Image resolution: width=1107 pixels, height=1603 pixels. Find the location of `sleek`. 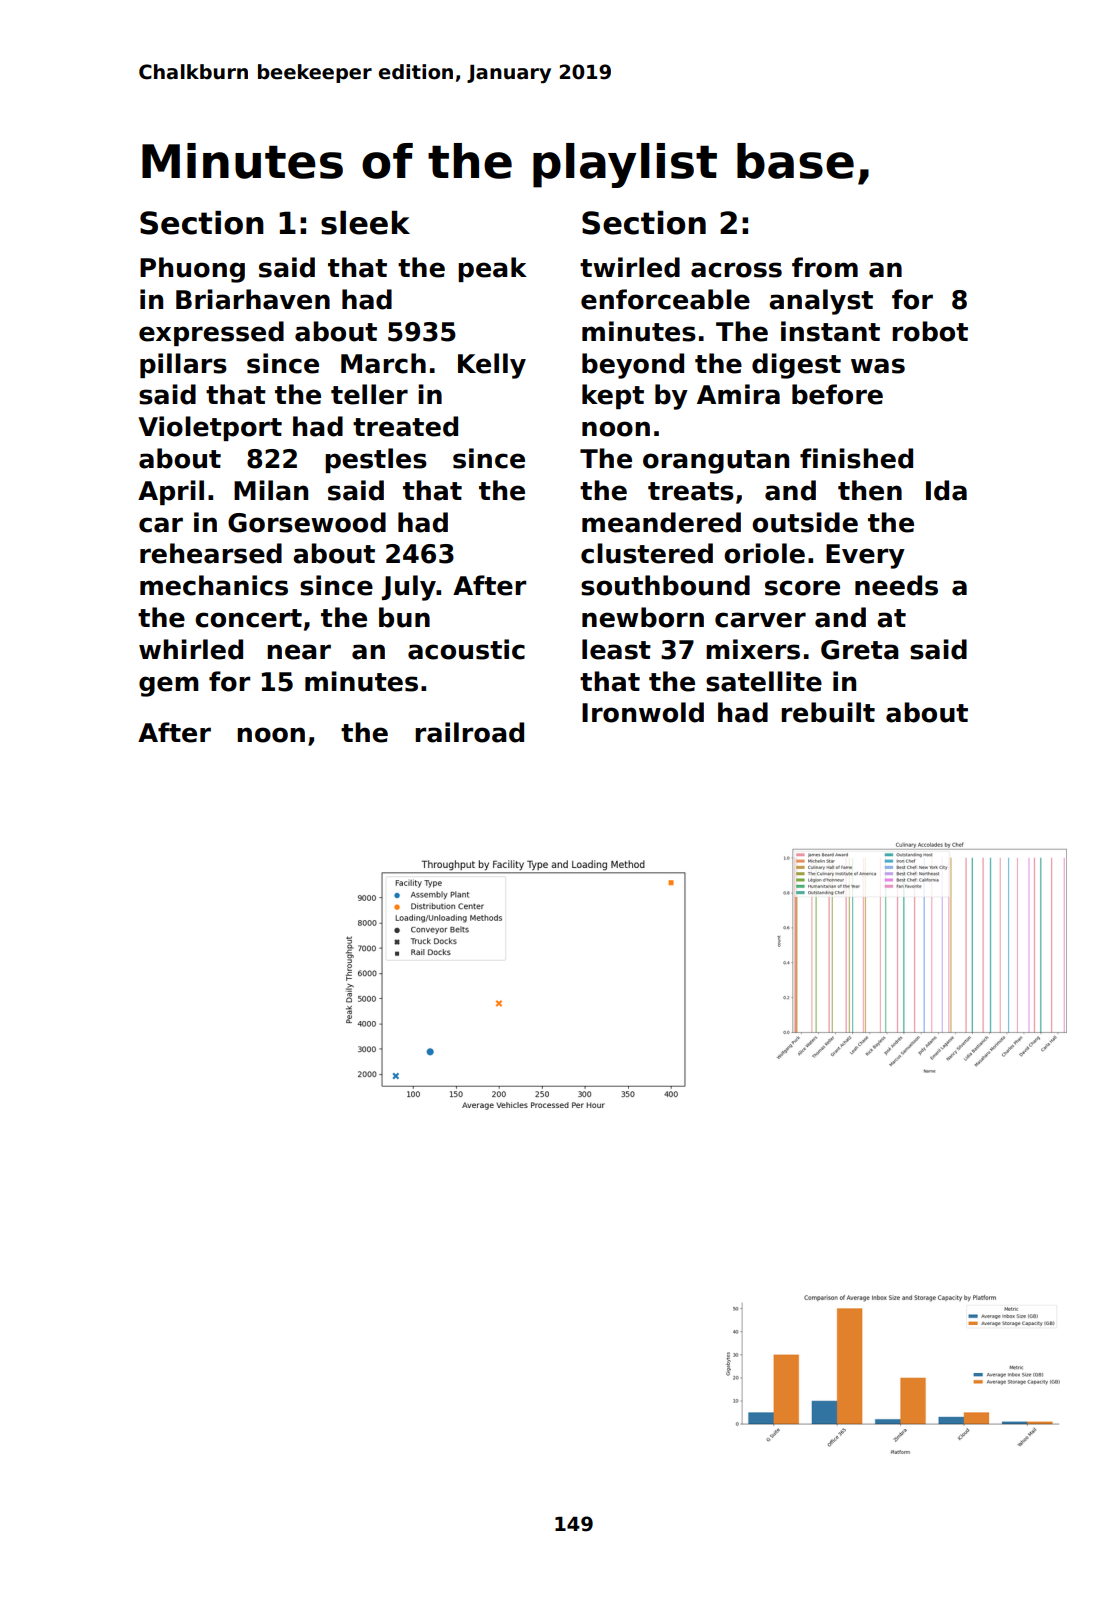

sleek is located at coordinates (365, 223).
